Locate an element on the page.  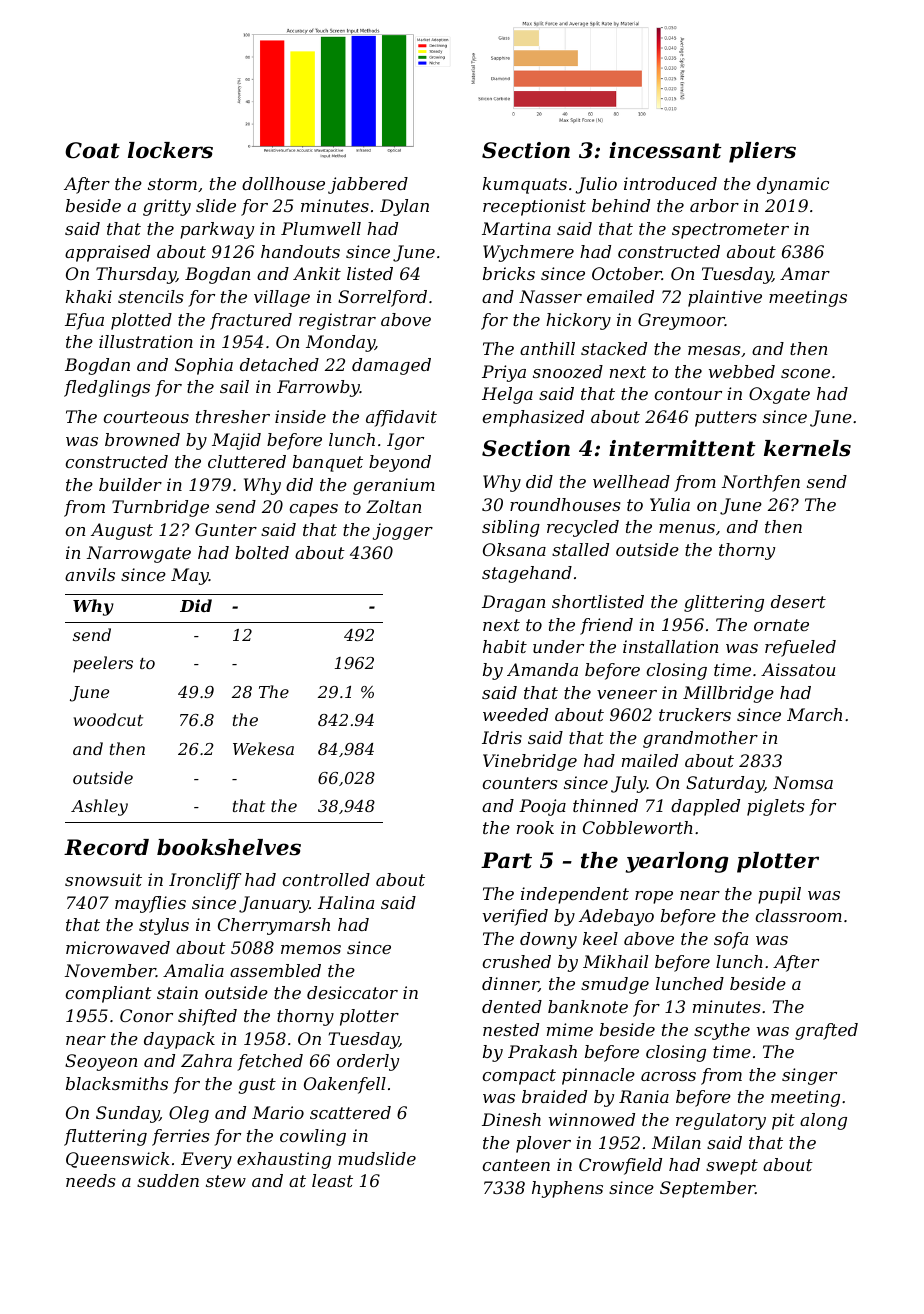
independent is located at coordinates (575, 895).
